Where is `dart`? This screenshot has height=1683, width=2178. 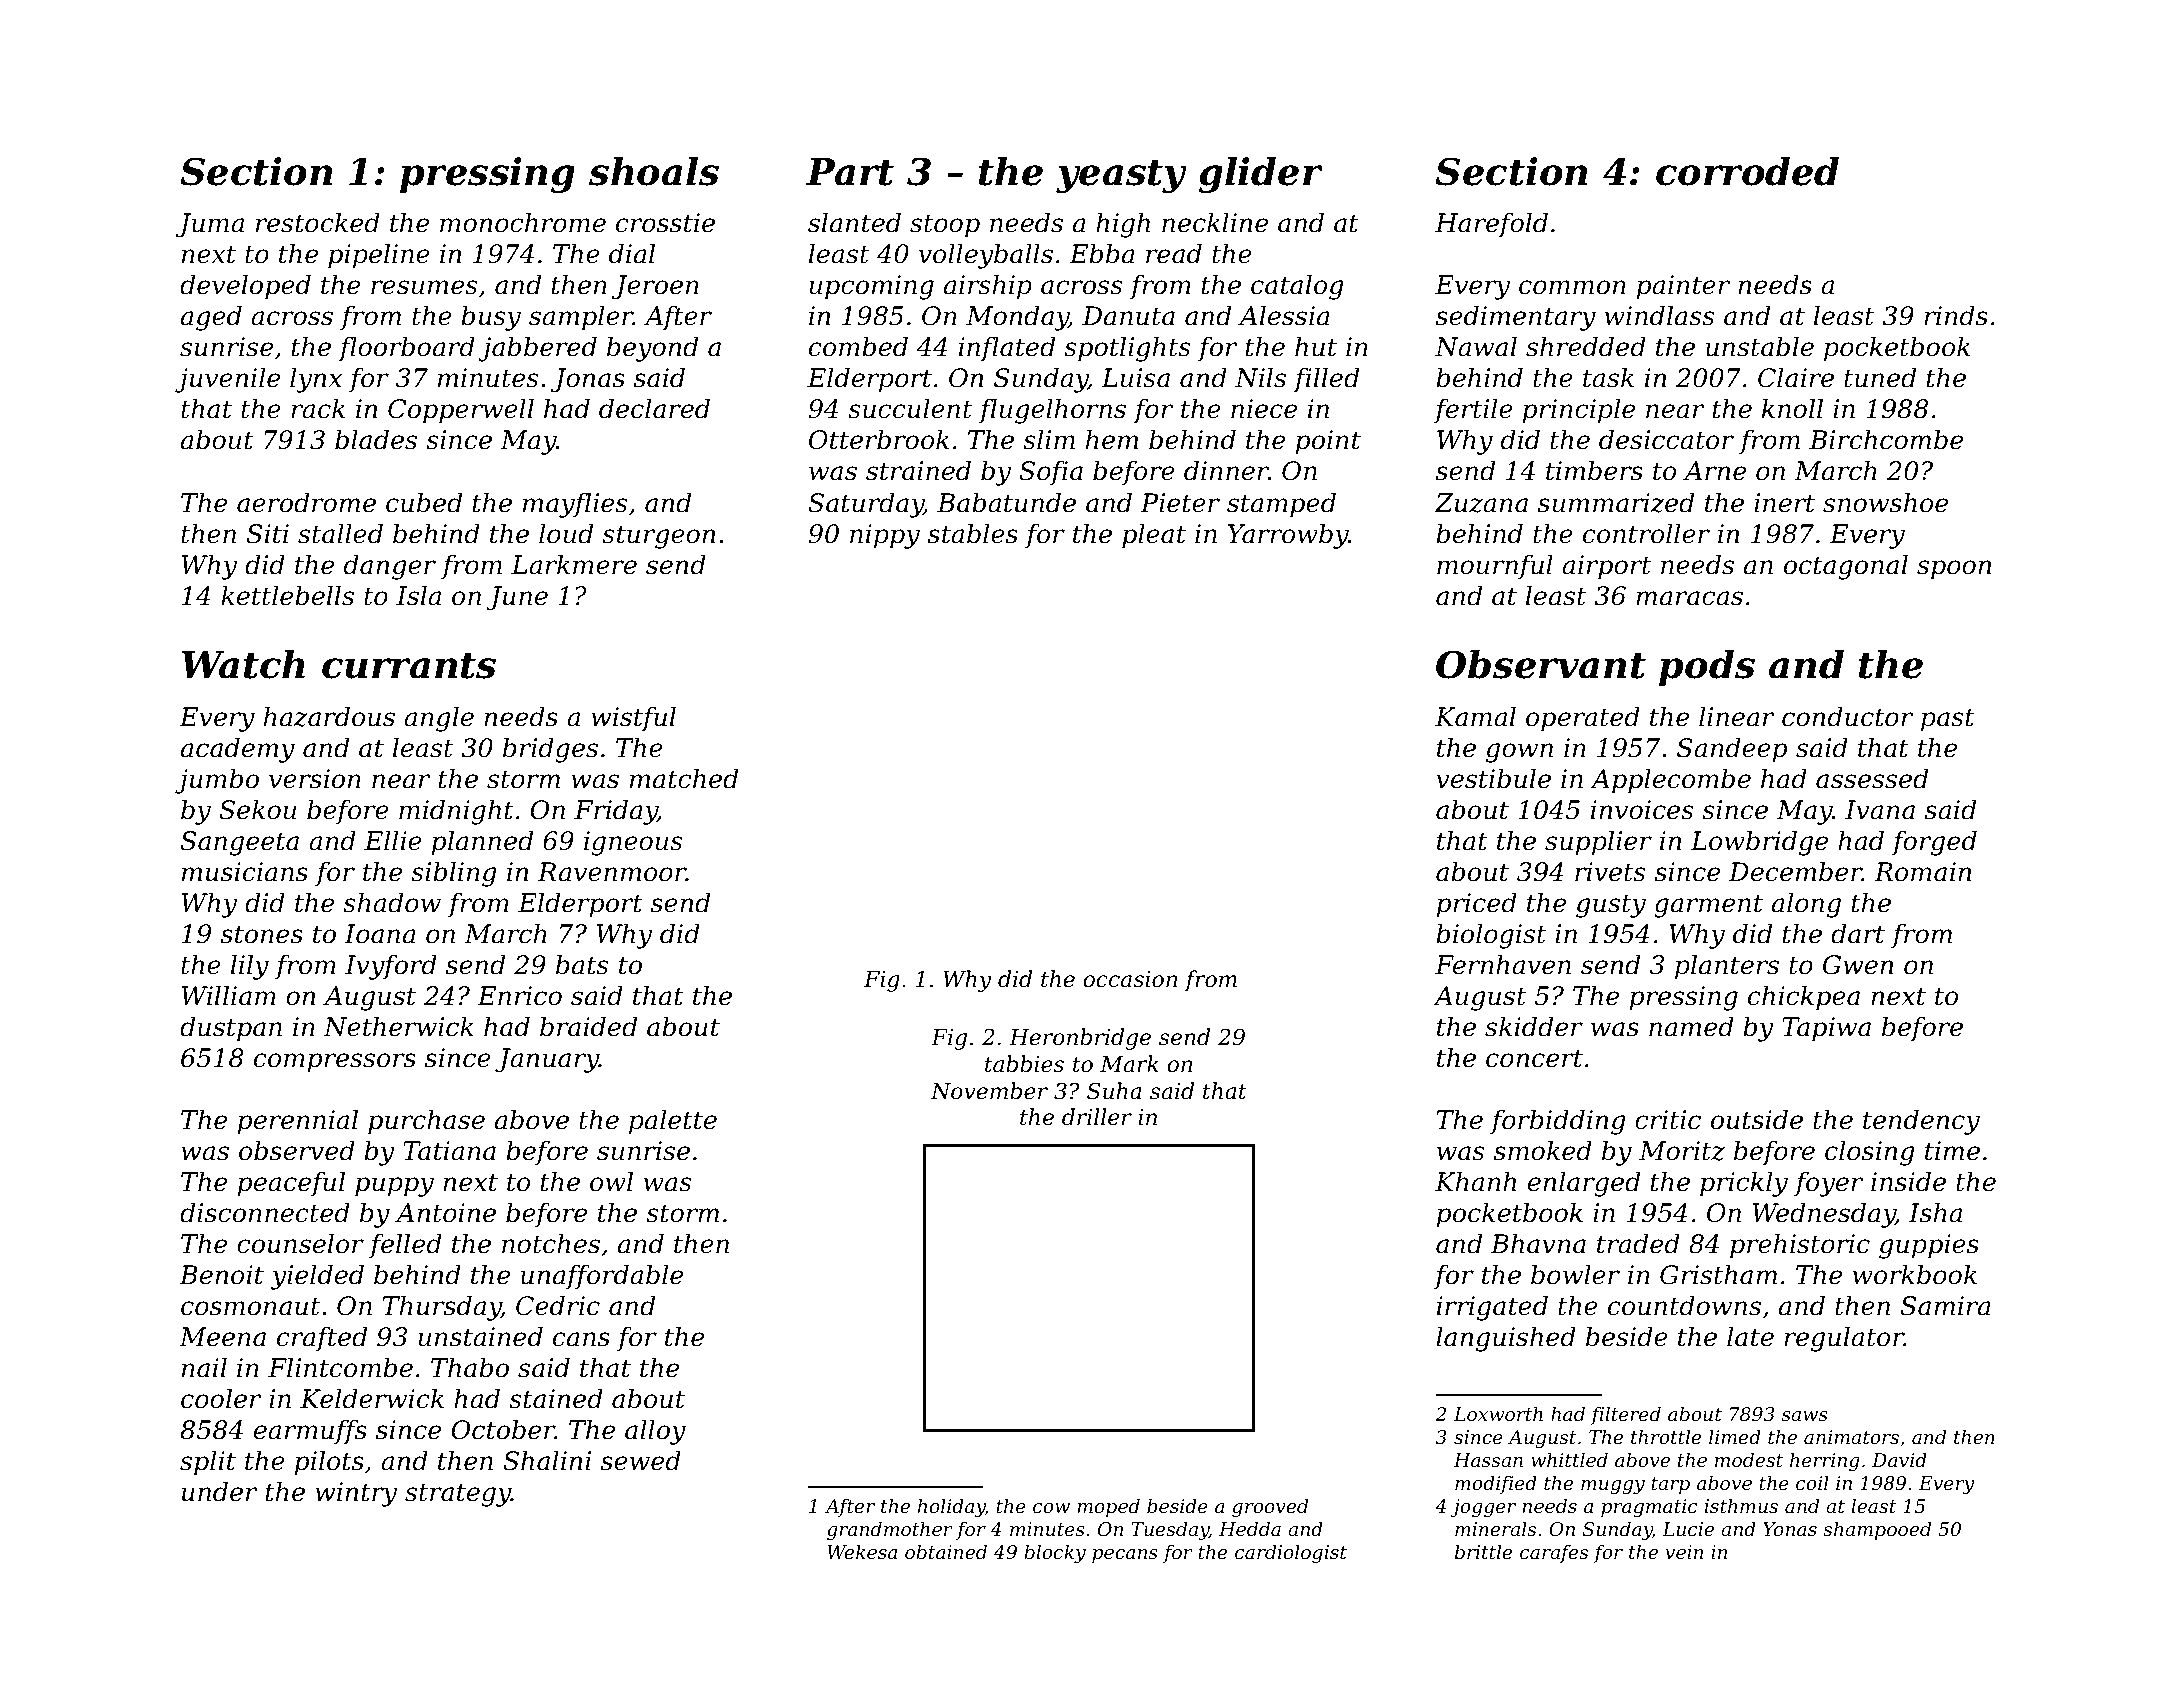
dart is located at coordinates (1858, 933).
